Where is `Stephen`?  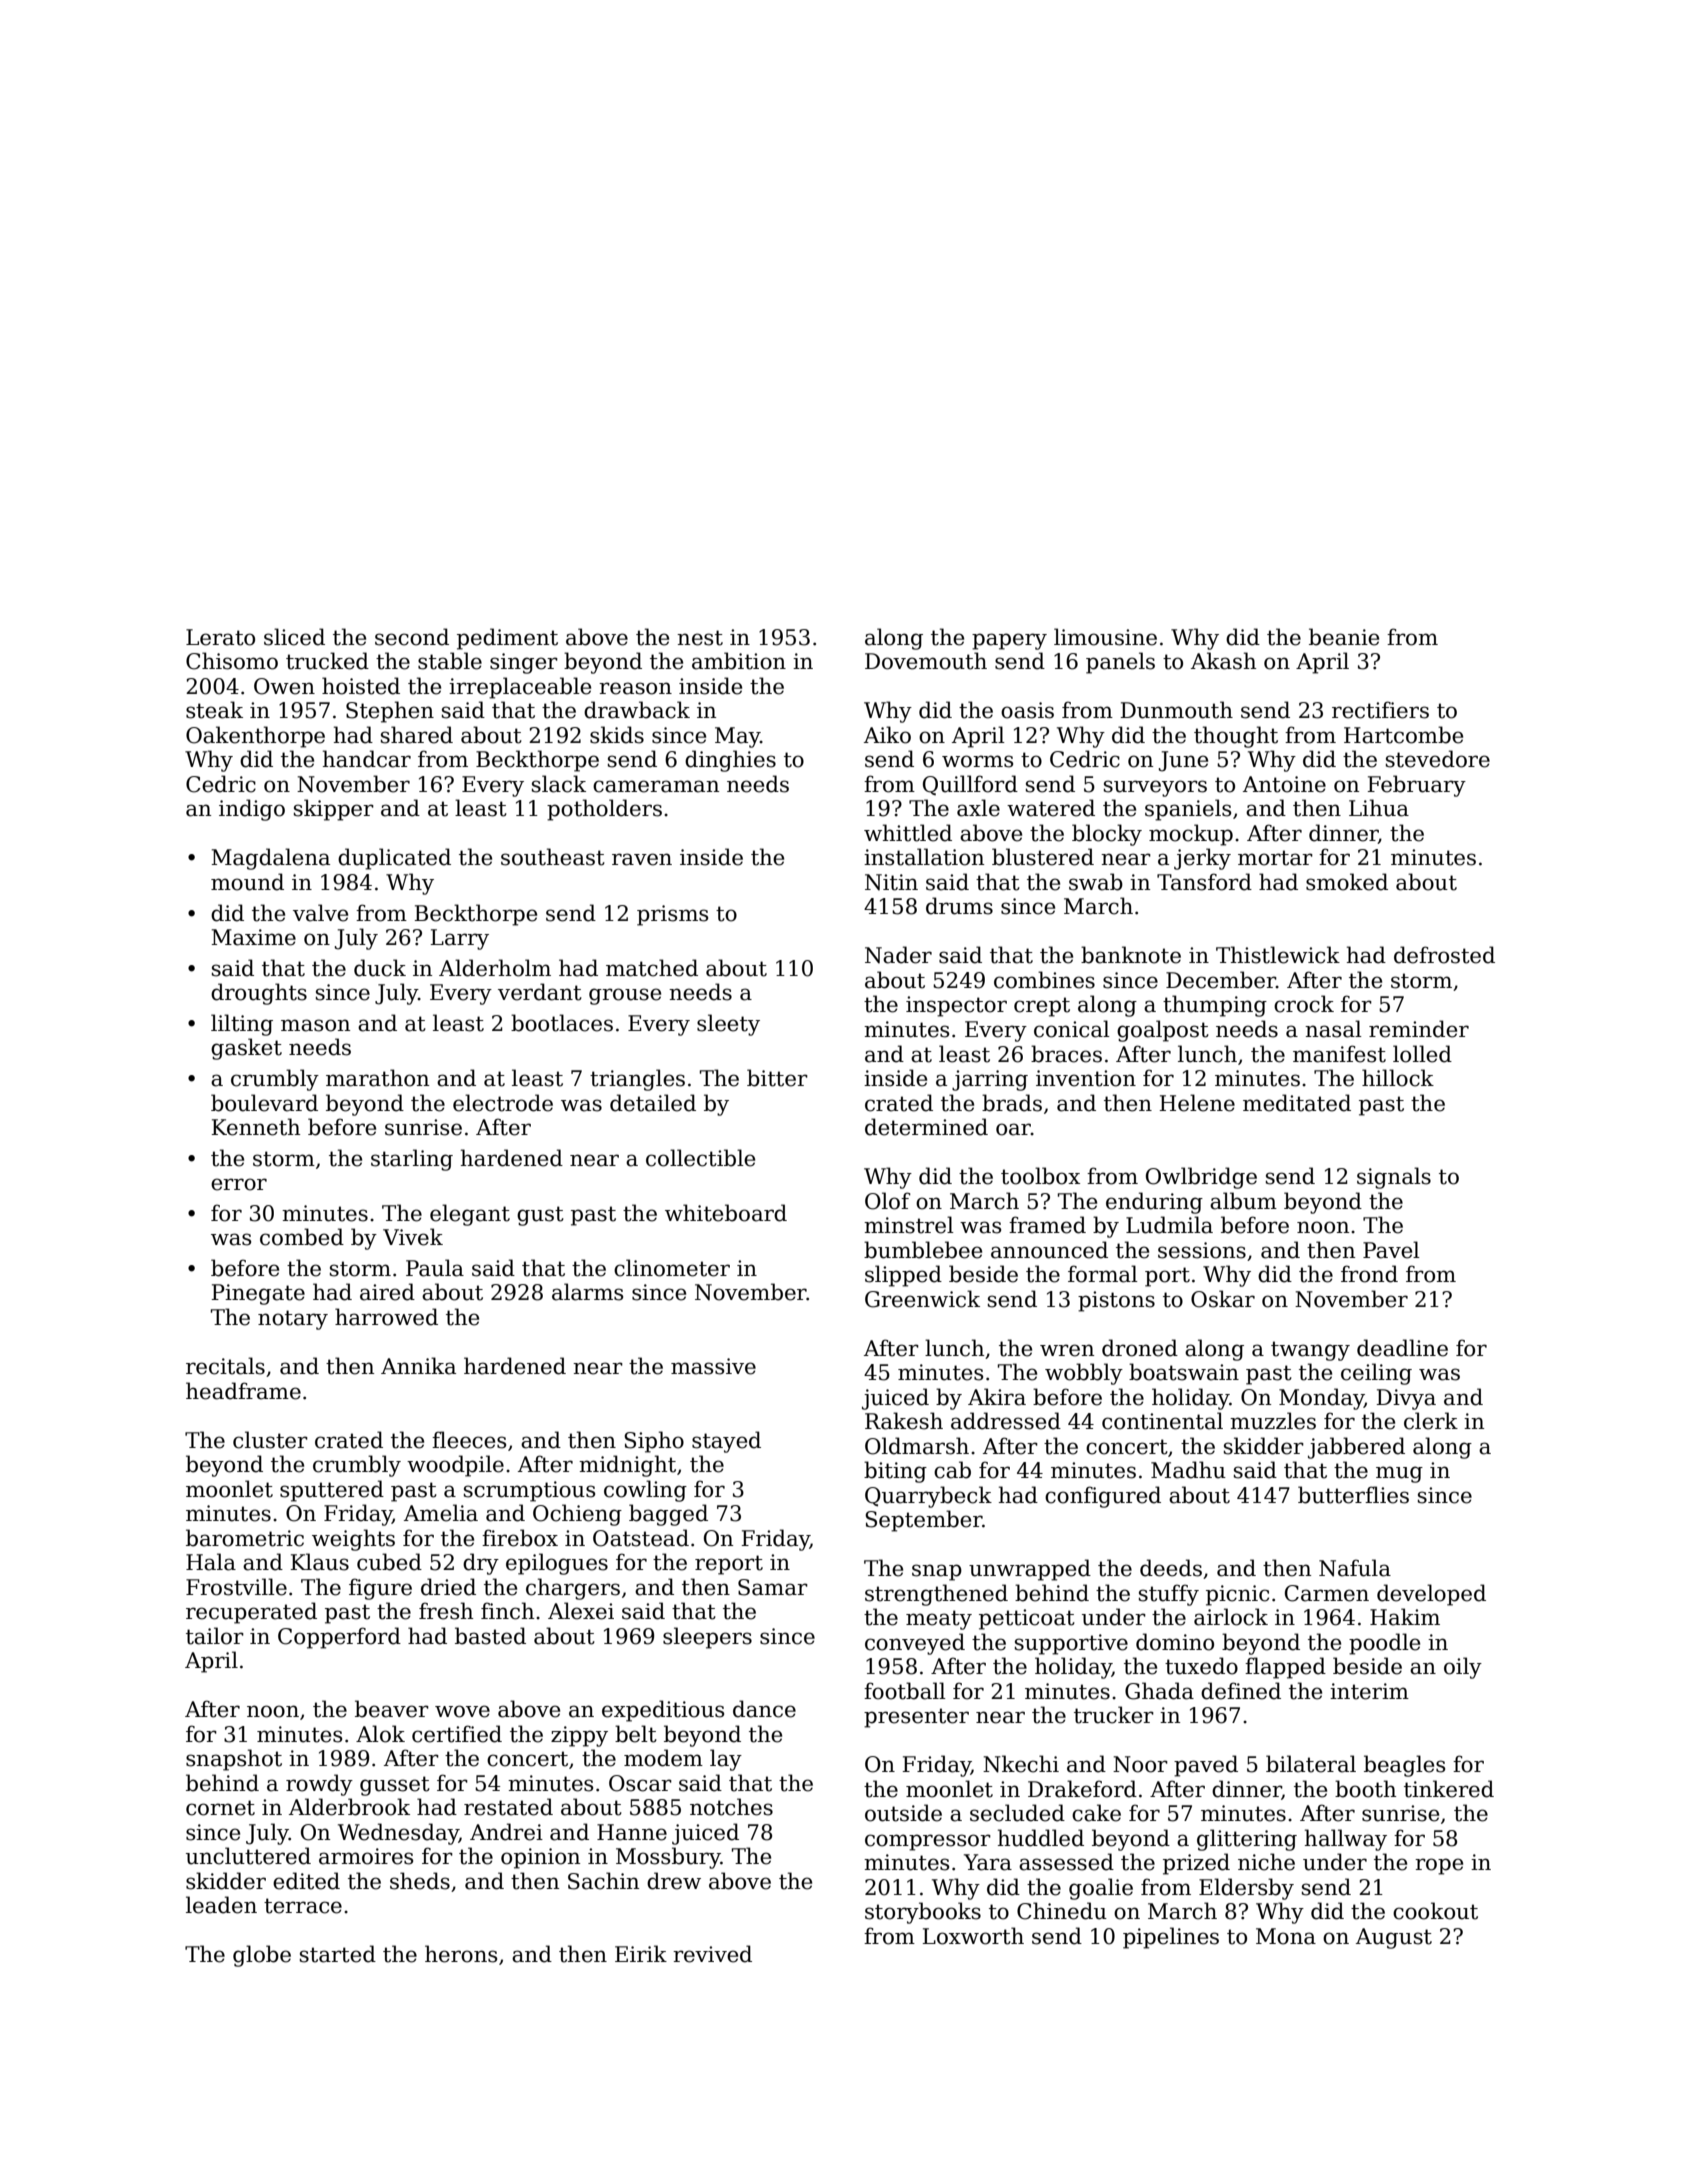 Stephen is located at coordinates (390, 712).
